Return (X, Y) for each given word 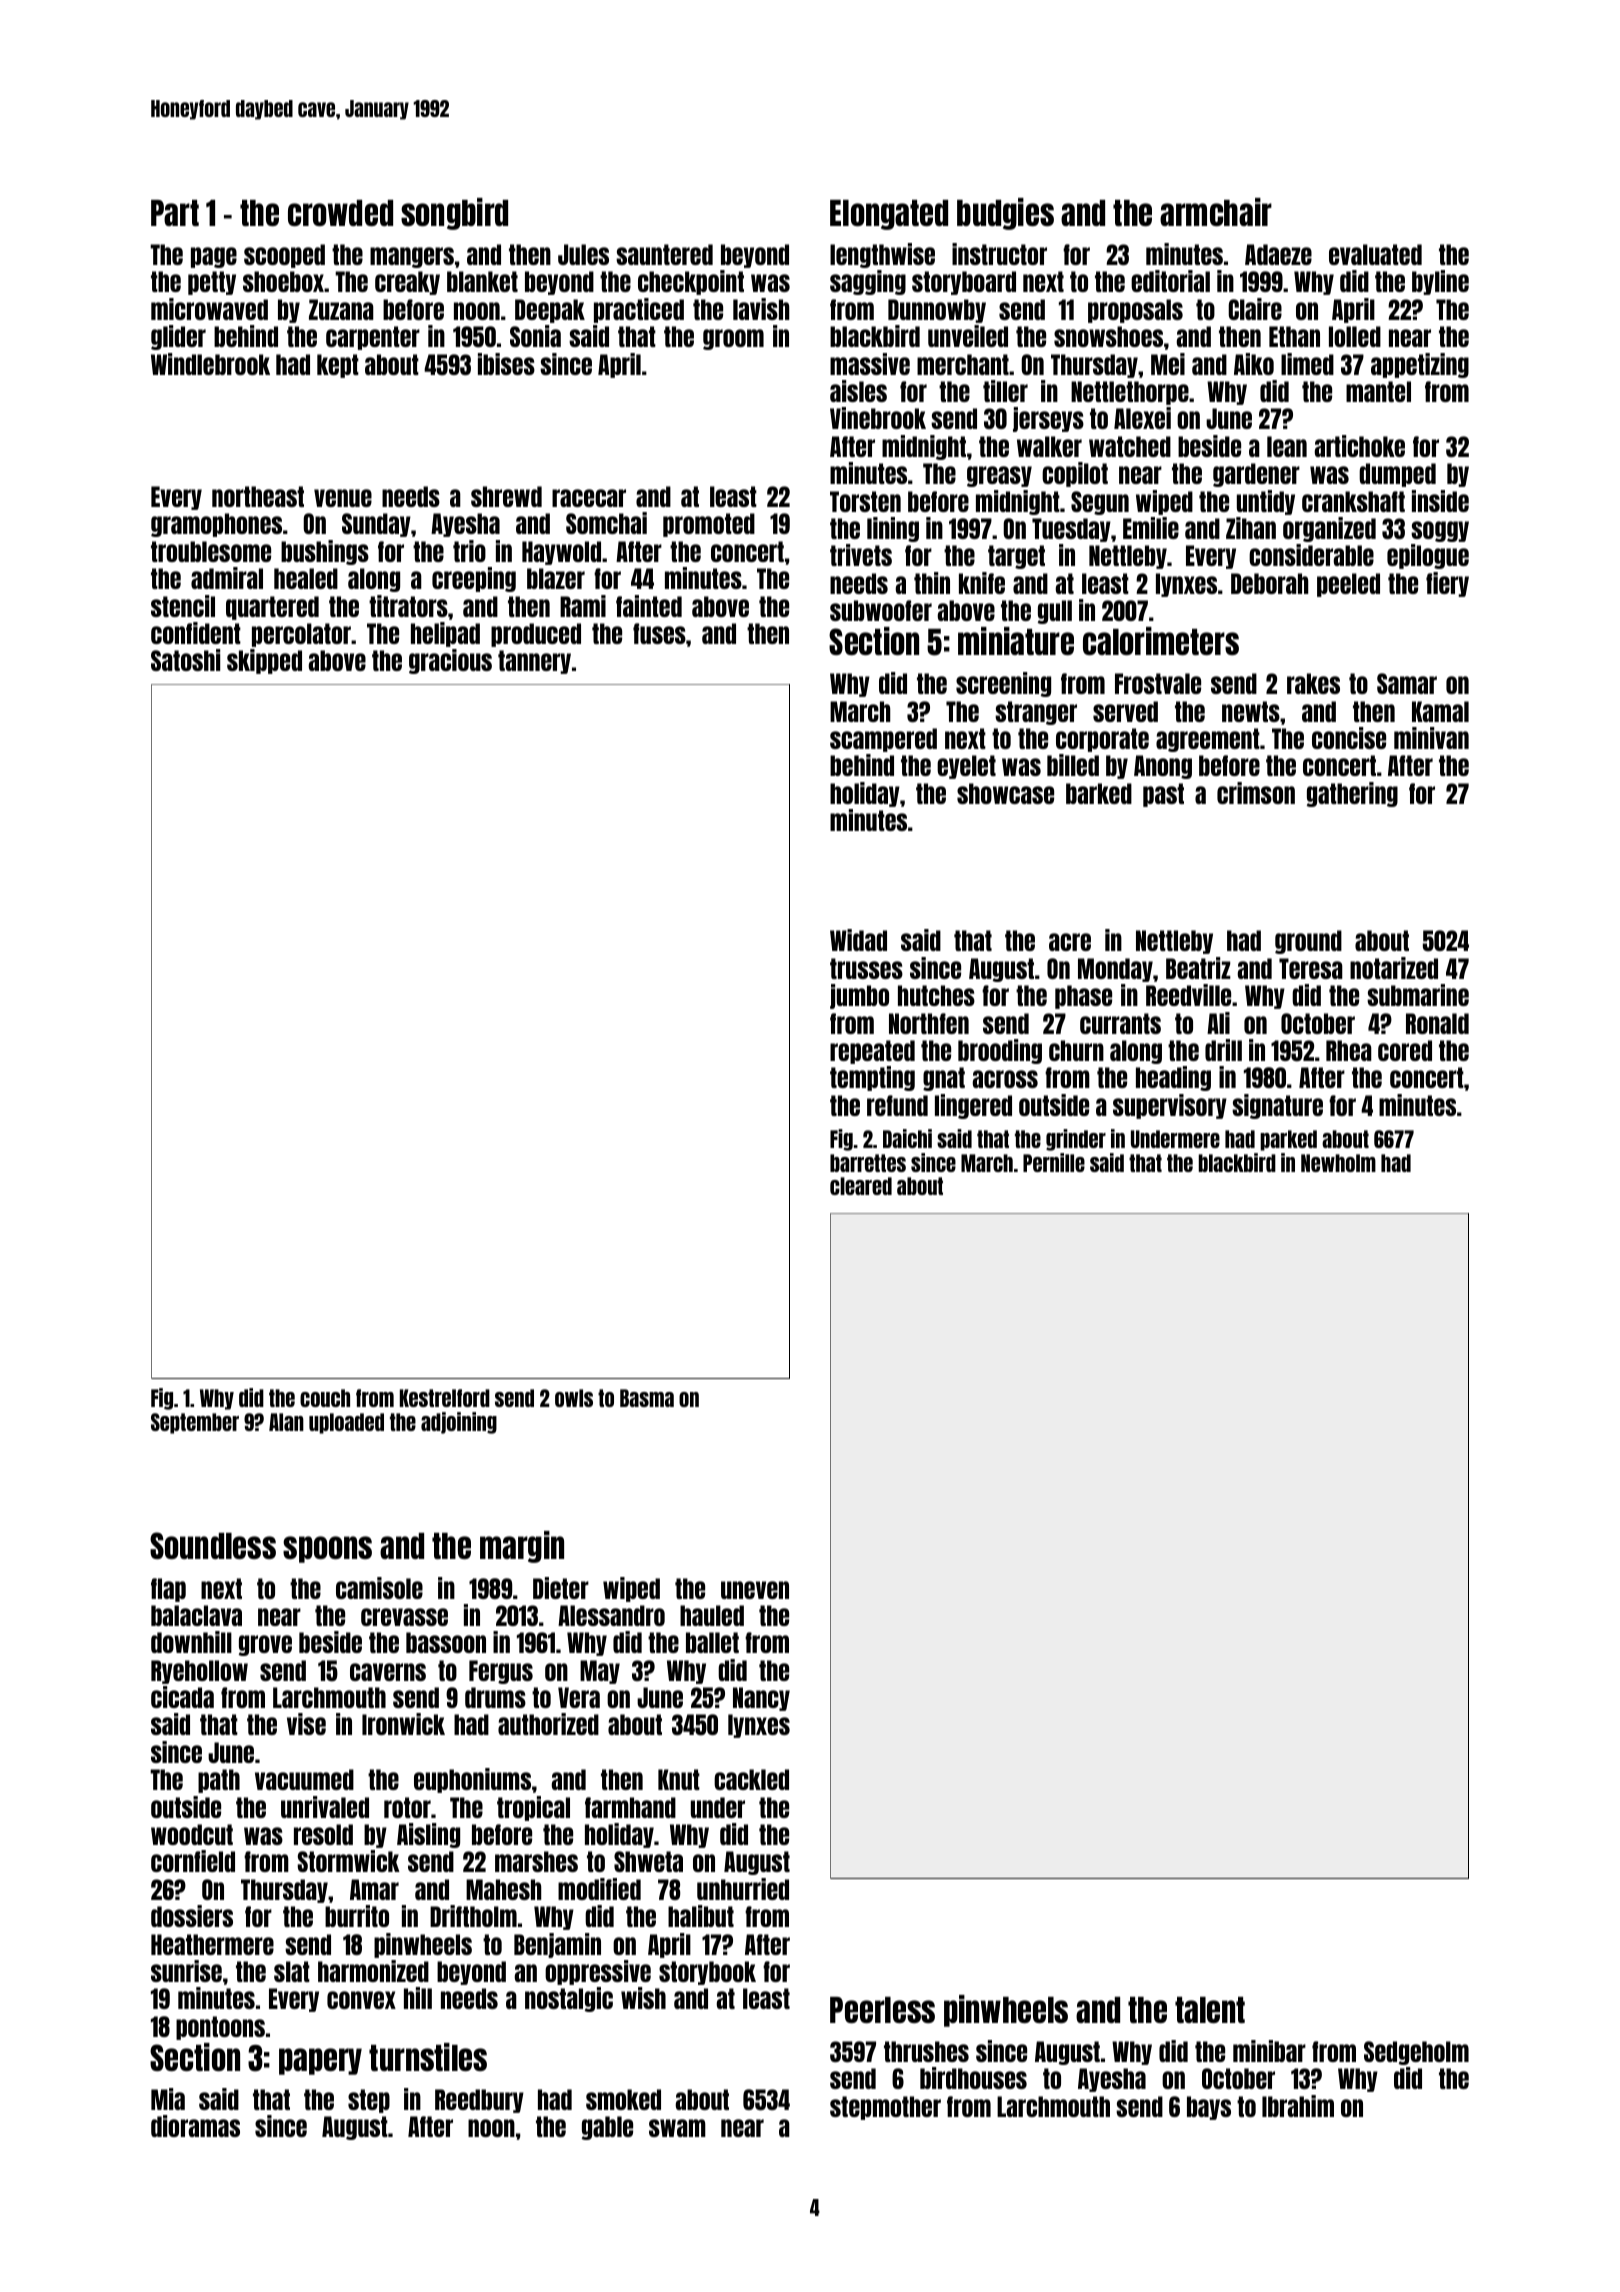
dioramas (195, 2126)
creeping (474, 579)
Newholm (1338, 1163)
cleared (861, 1186)
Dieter (561, 1588)
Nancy (761, 1699)
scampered (883, 740)
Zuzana (341, 309)
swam (677, 2128)
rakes (1313, 683)
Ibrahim (1298, 2106)
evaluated (1375, 254)
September (195, 1423)
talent (1210, 2010)
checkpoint (691, 282)
